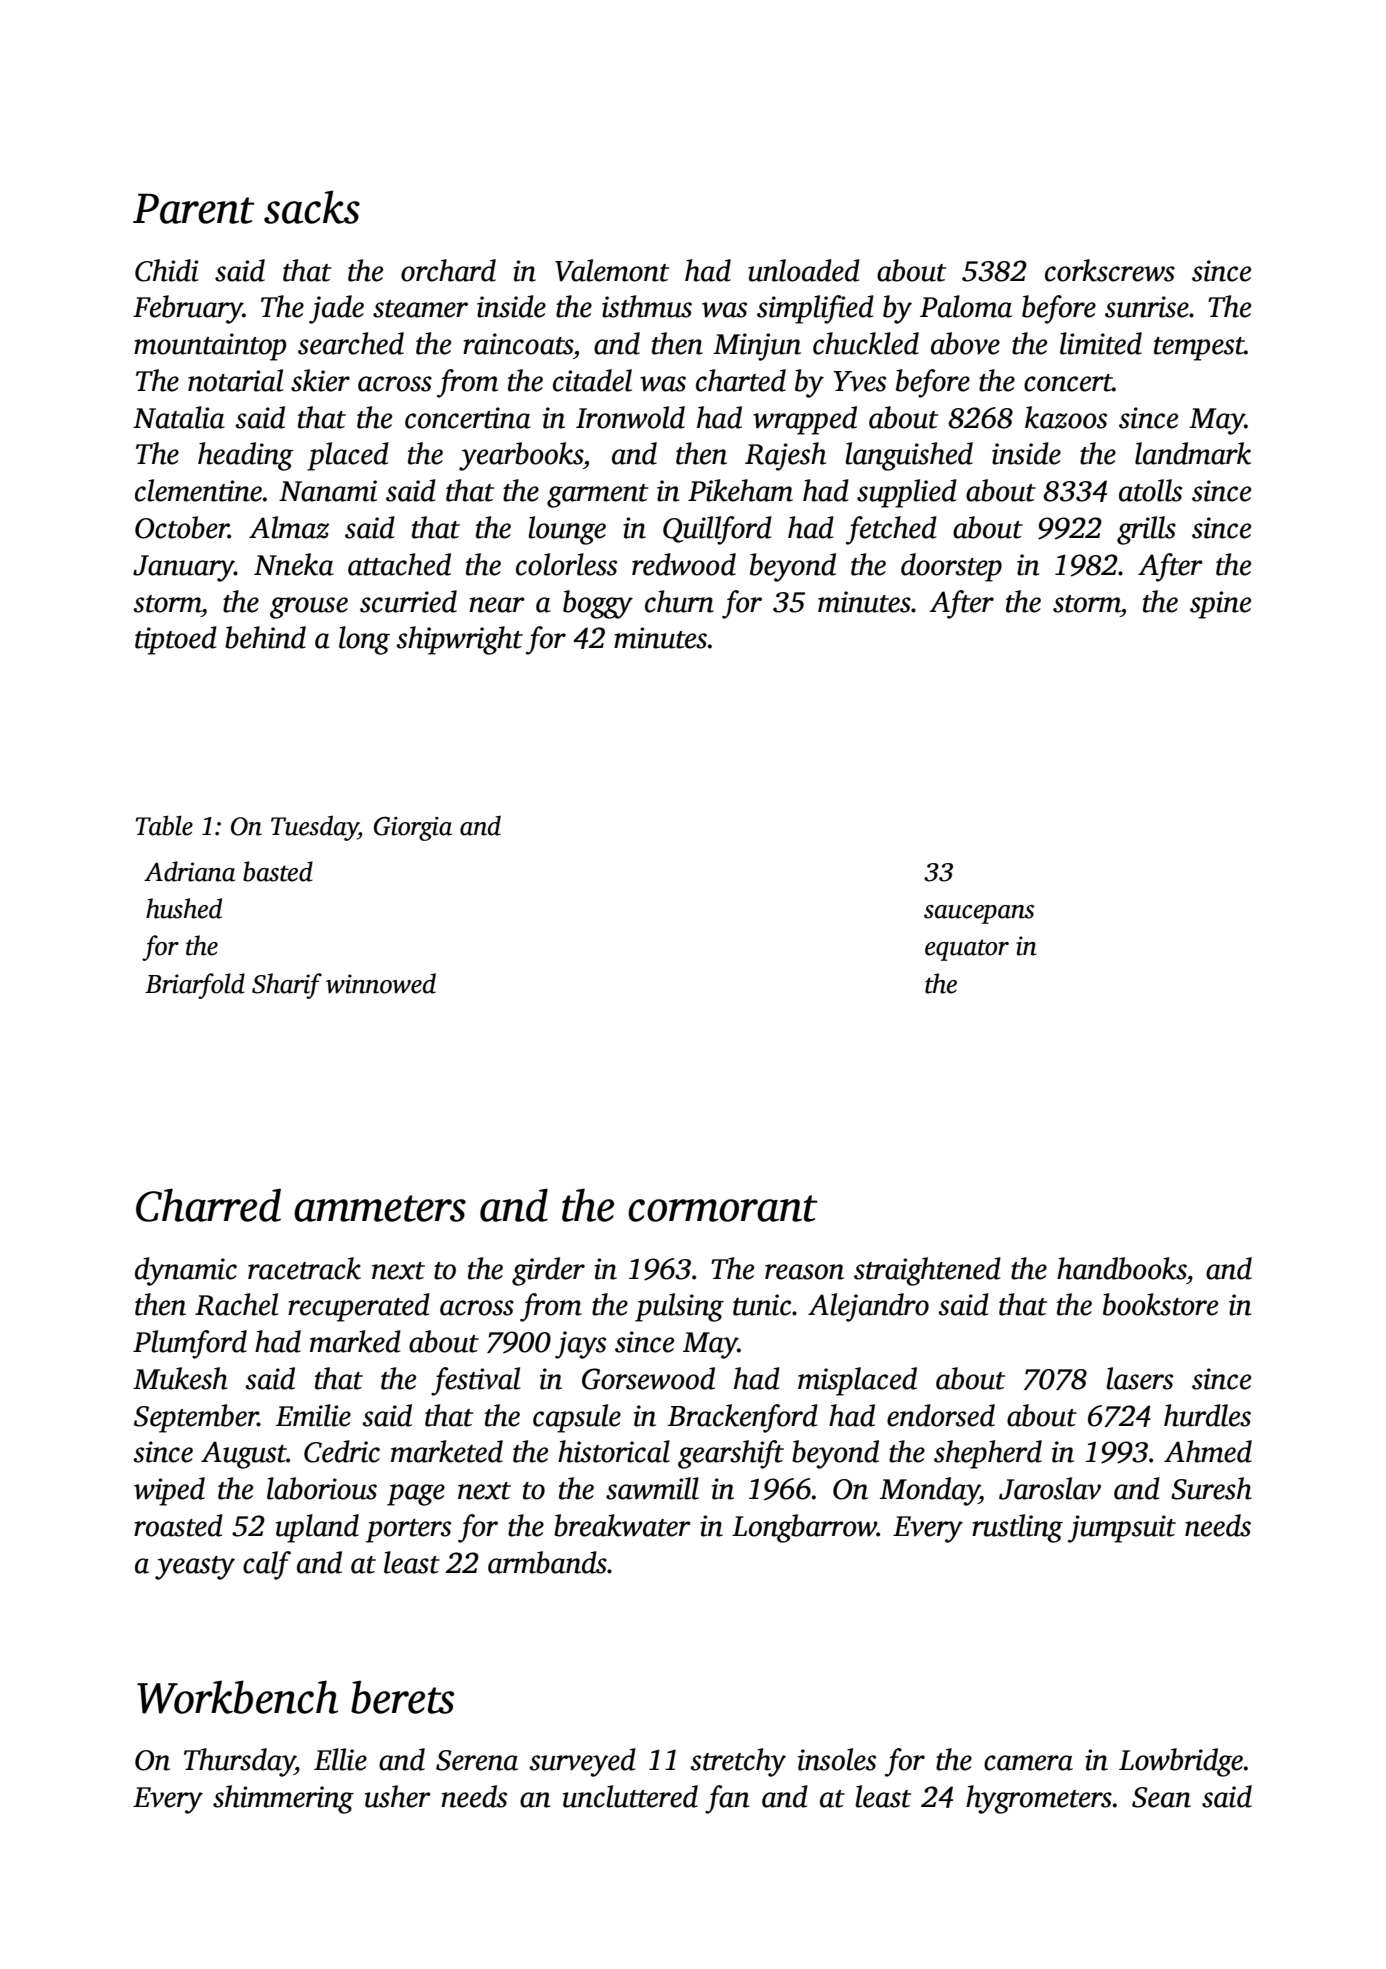 This screenshot has height=1969, width=1386. I want to click on spine, so click(1220, 605).
